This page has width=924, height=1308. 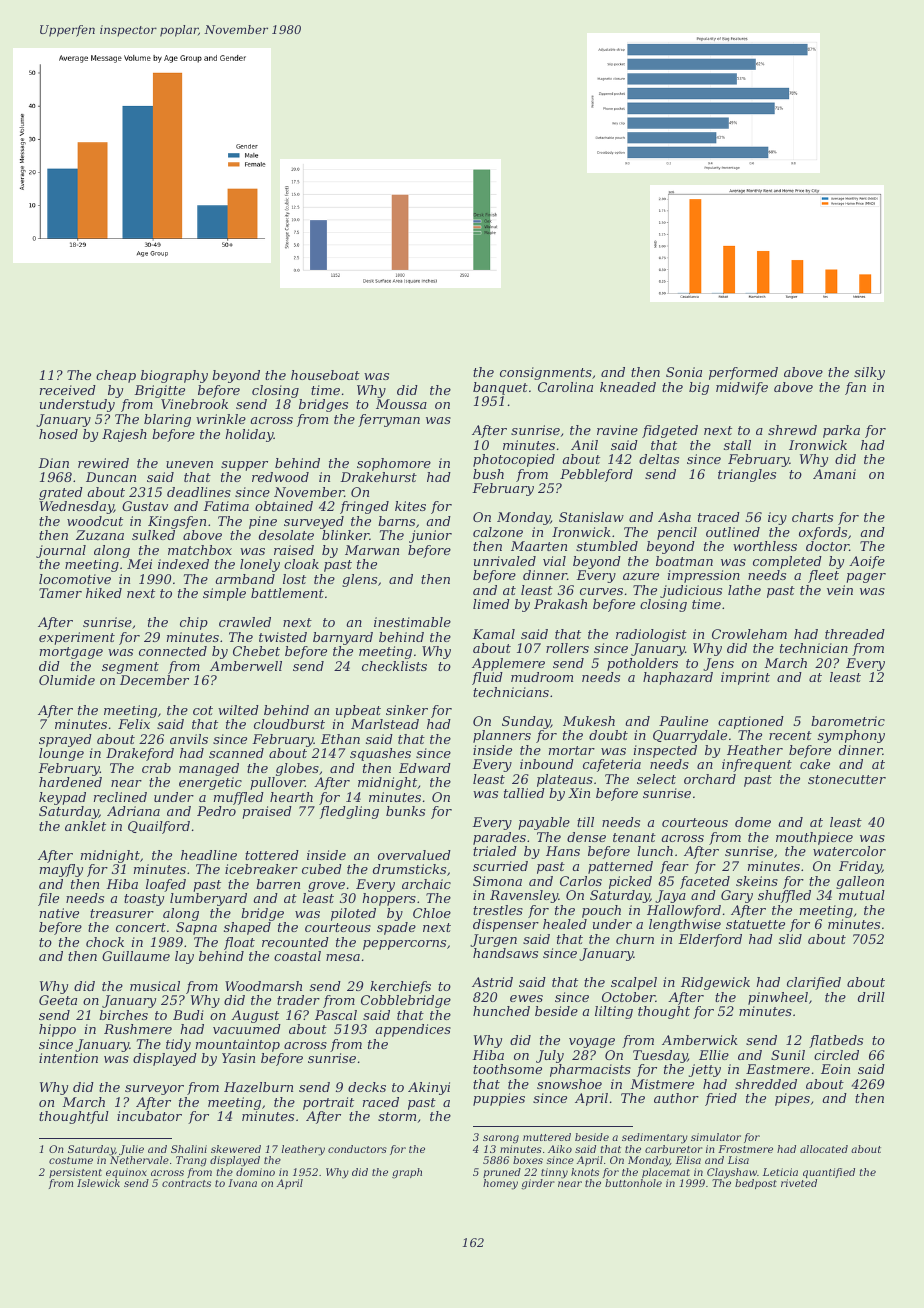 What do you see at coordinates (188, 1015) in the page?
I see `Budi` at bounding box center [188, 1015].
